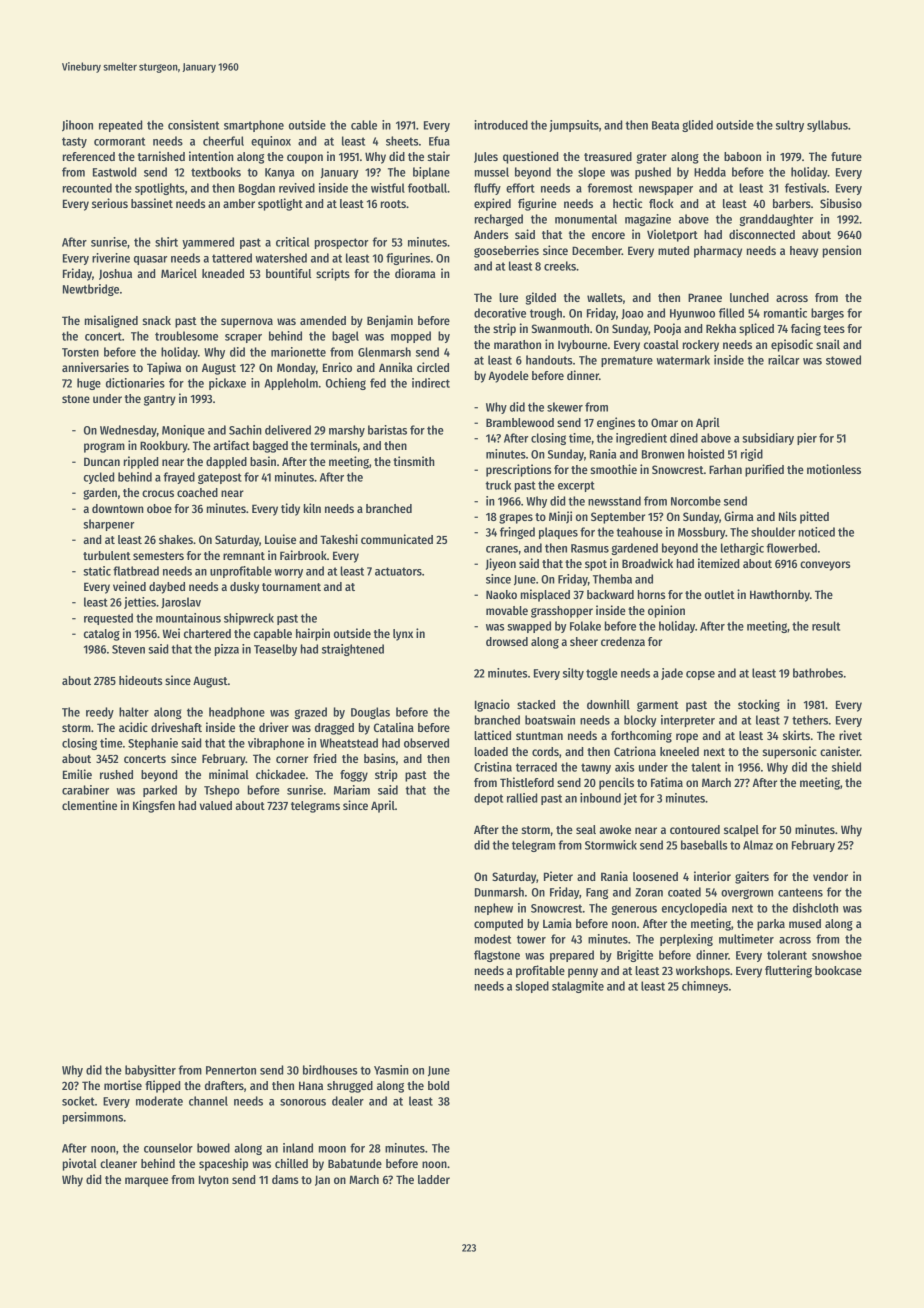 The width and height of the image is (924, 1308). What do you see at coordinates (498, 485) in the image?
I see `truck` at bounding box center [498, 485].
